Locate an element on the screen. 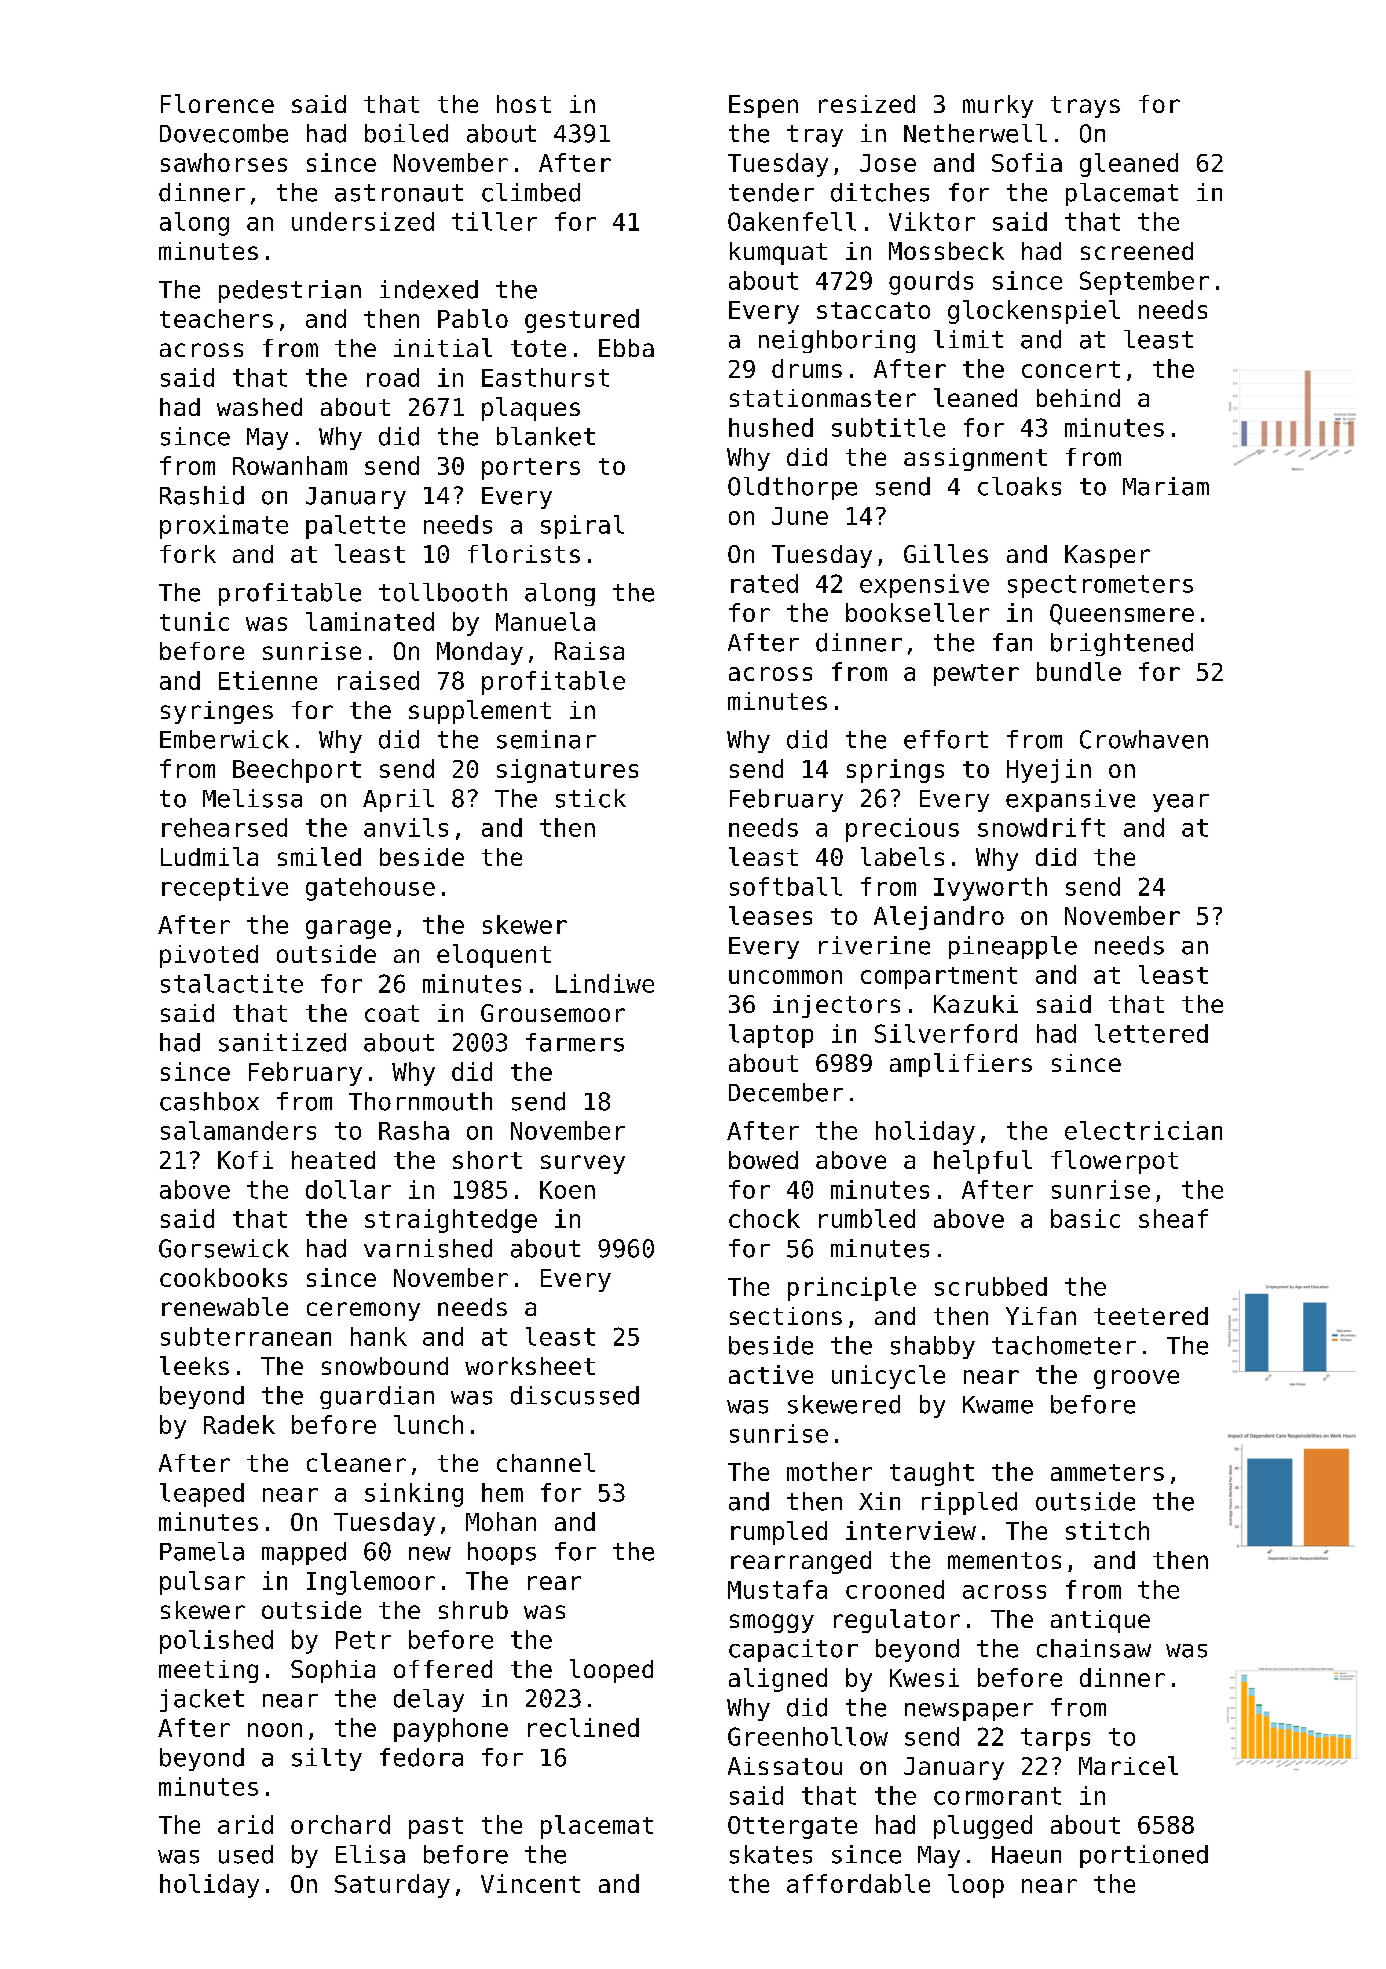 The width and height of the screenshot is (1386, 1969). Rowanham is located at coordinates (290, 465).
